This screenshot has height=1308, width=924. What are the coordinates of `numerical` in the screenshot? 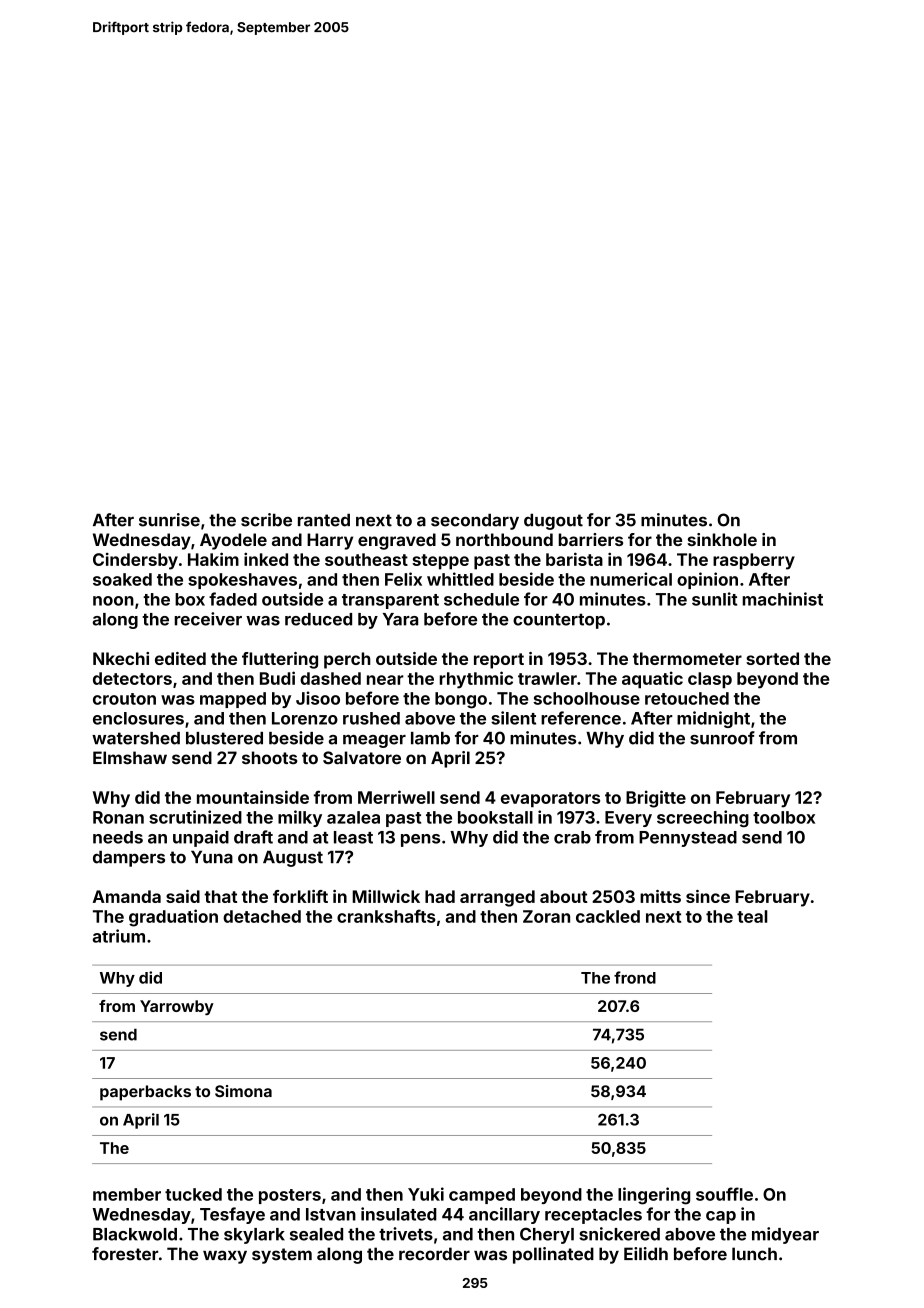 It's located at (631, 579).
